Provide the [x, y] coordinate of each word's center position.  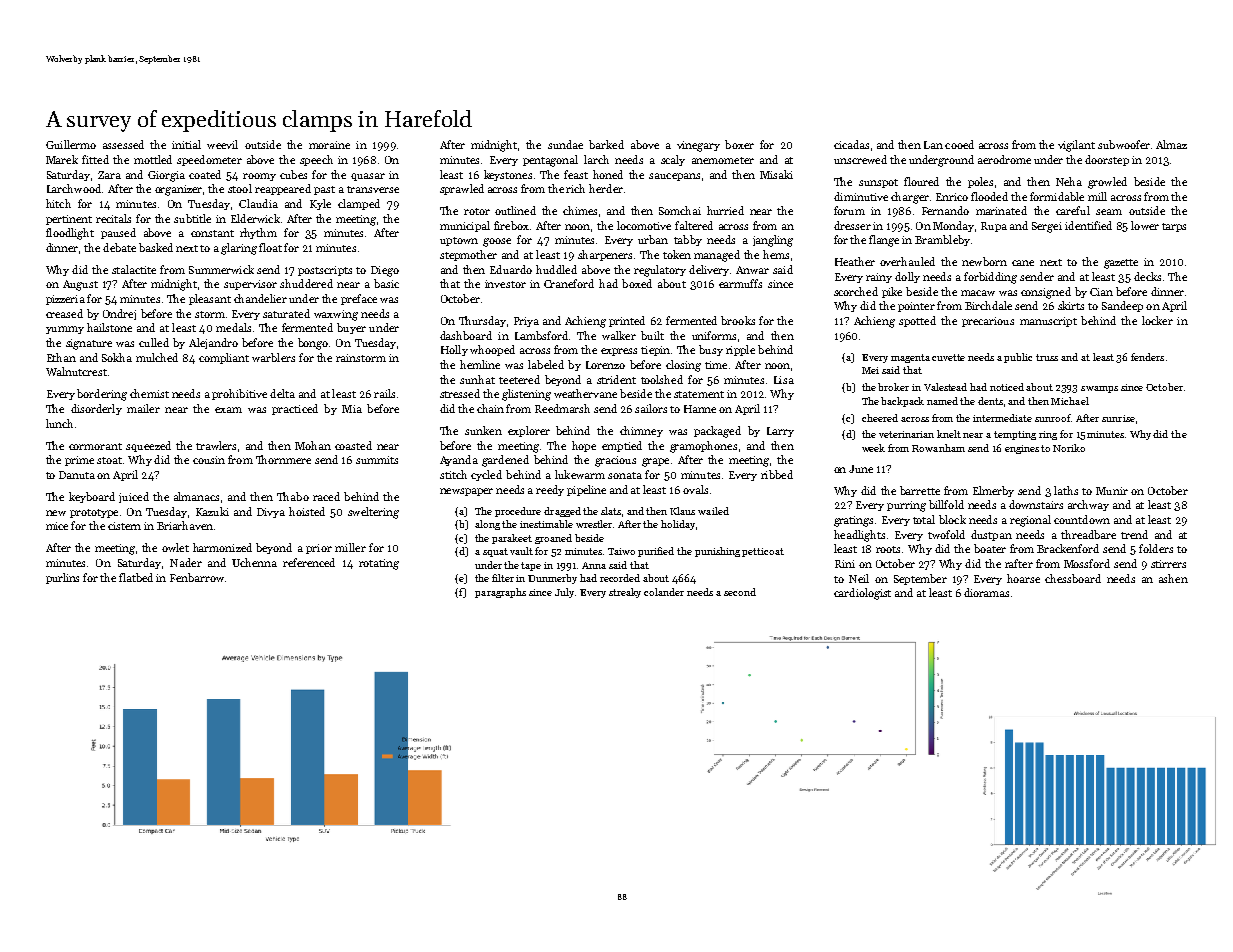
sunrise [1118, 418]
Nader [186, 562]
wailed [713, 511]
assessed [123, 144]
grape [655, 462]
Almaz [1171, 144]
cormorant [95, 446]
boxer [739, 144]
